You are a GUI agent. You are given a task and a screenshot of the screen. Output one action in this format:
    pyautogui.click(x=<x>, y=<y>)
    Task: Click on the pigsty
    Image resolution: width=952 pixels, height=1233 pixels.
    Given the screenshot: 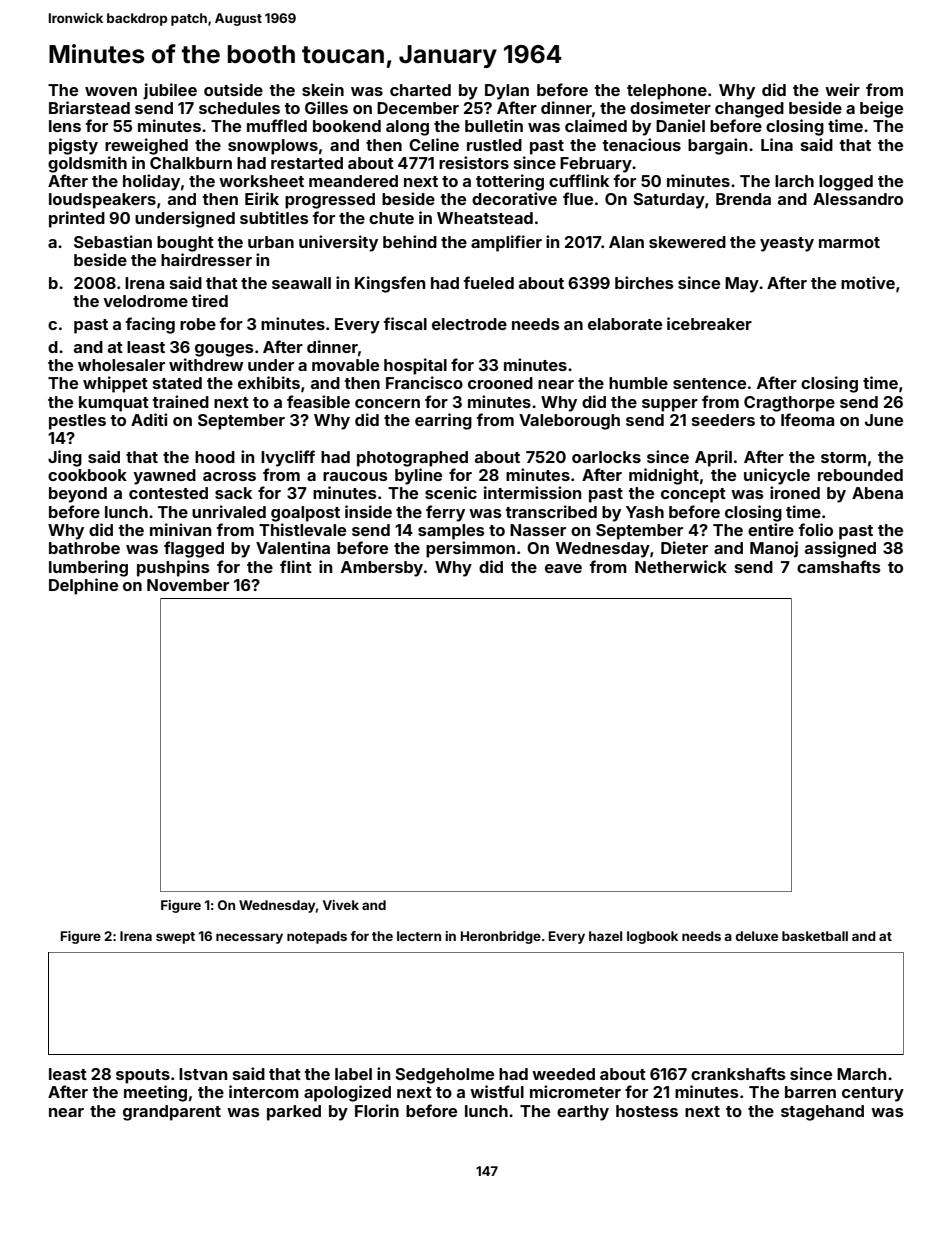 What is the action you would take?
    pyautogui.click(x=73, y=146)
